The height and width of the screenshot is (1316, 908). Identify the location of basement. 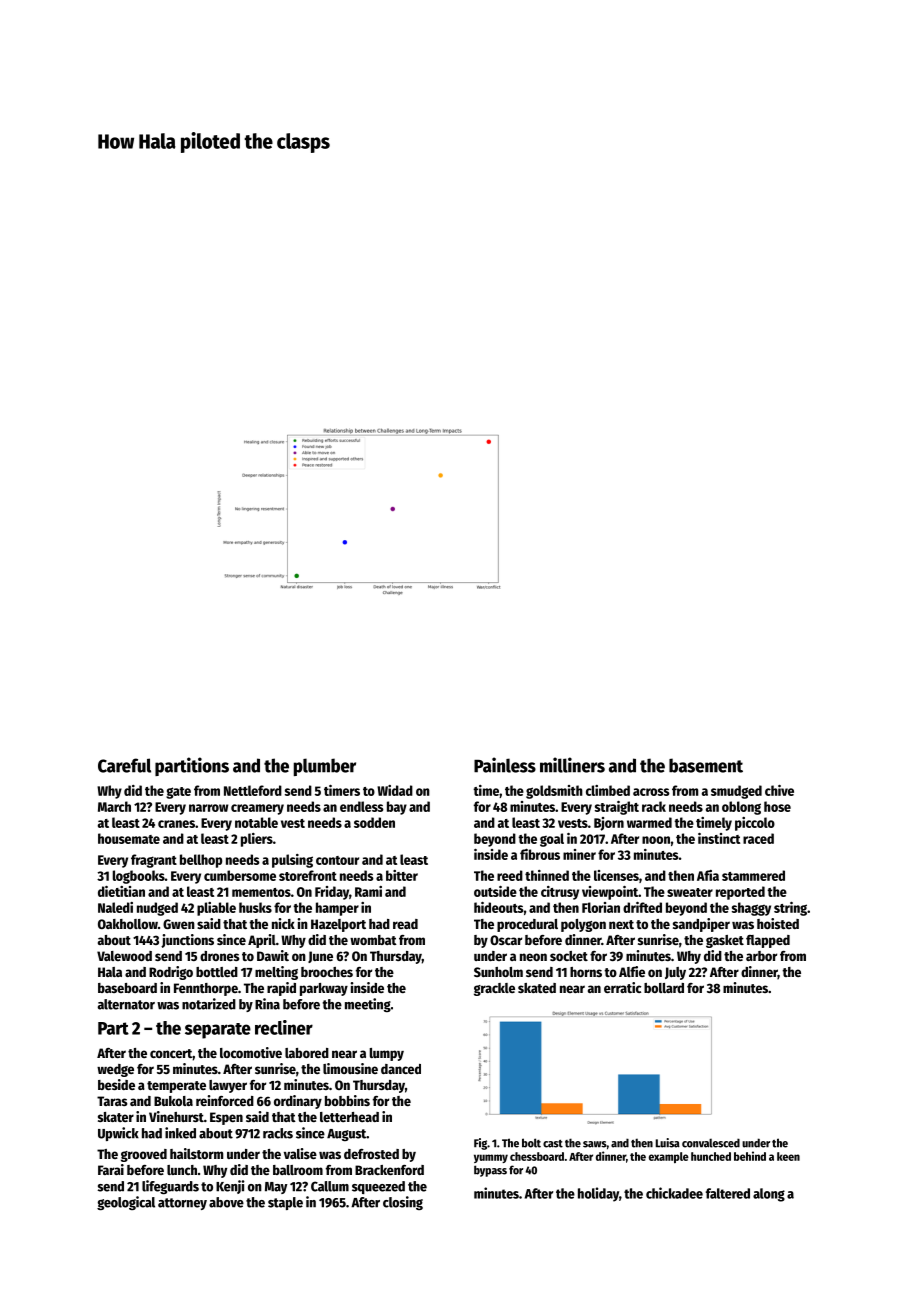
(706, 765).
